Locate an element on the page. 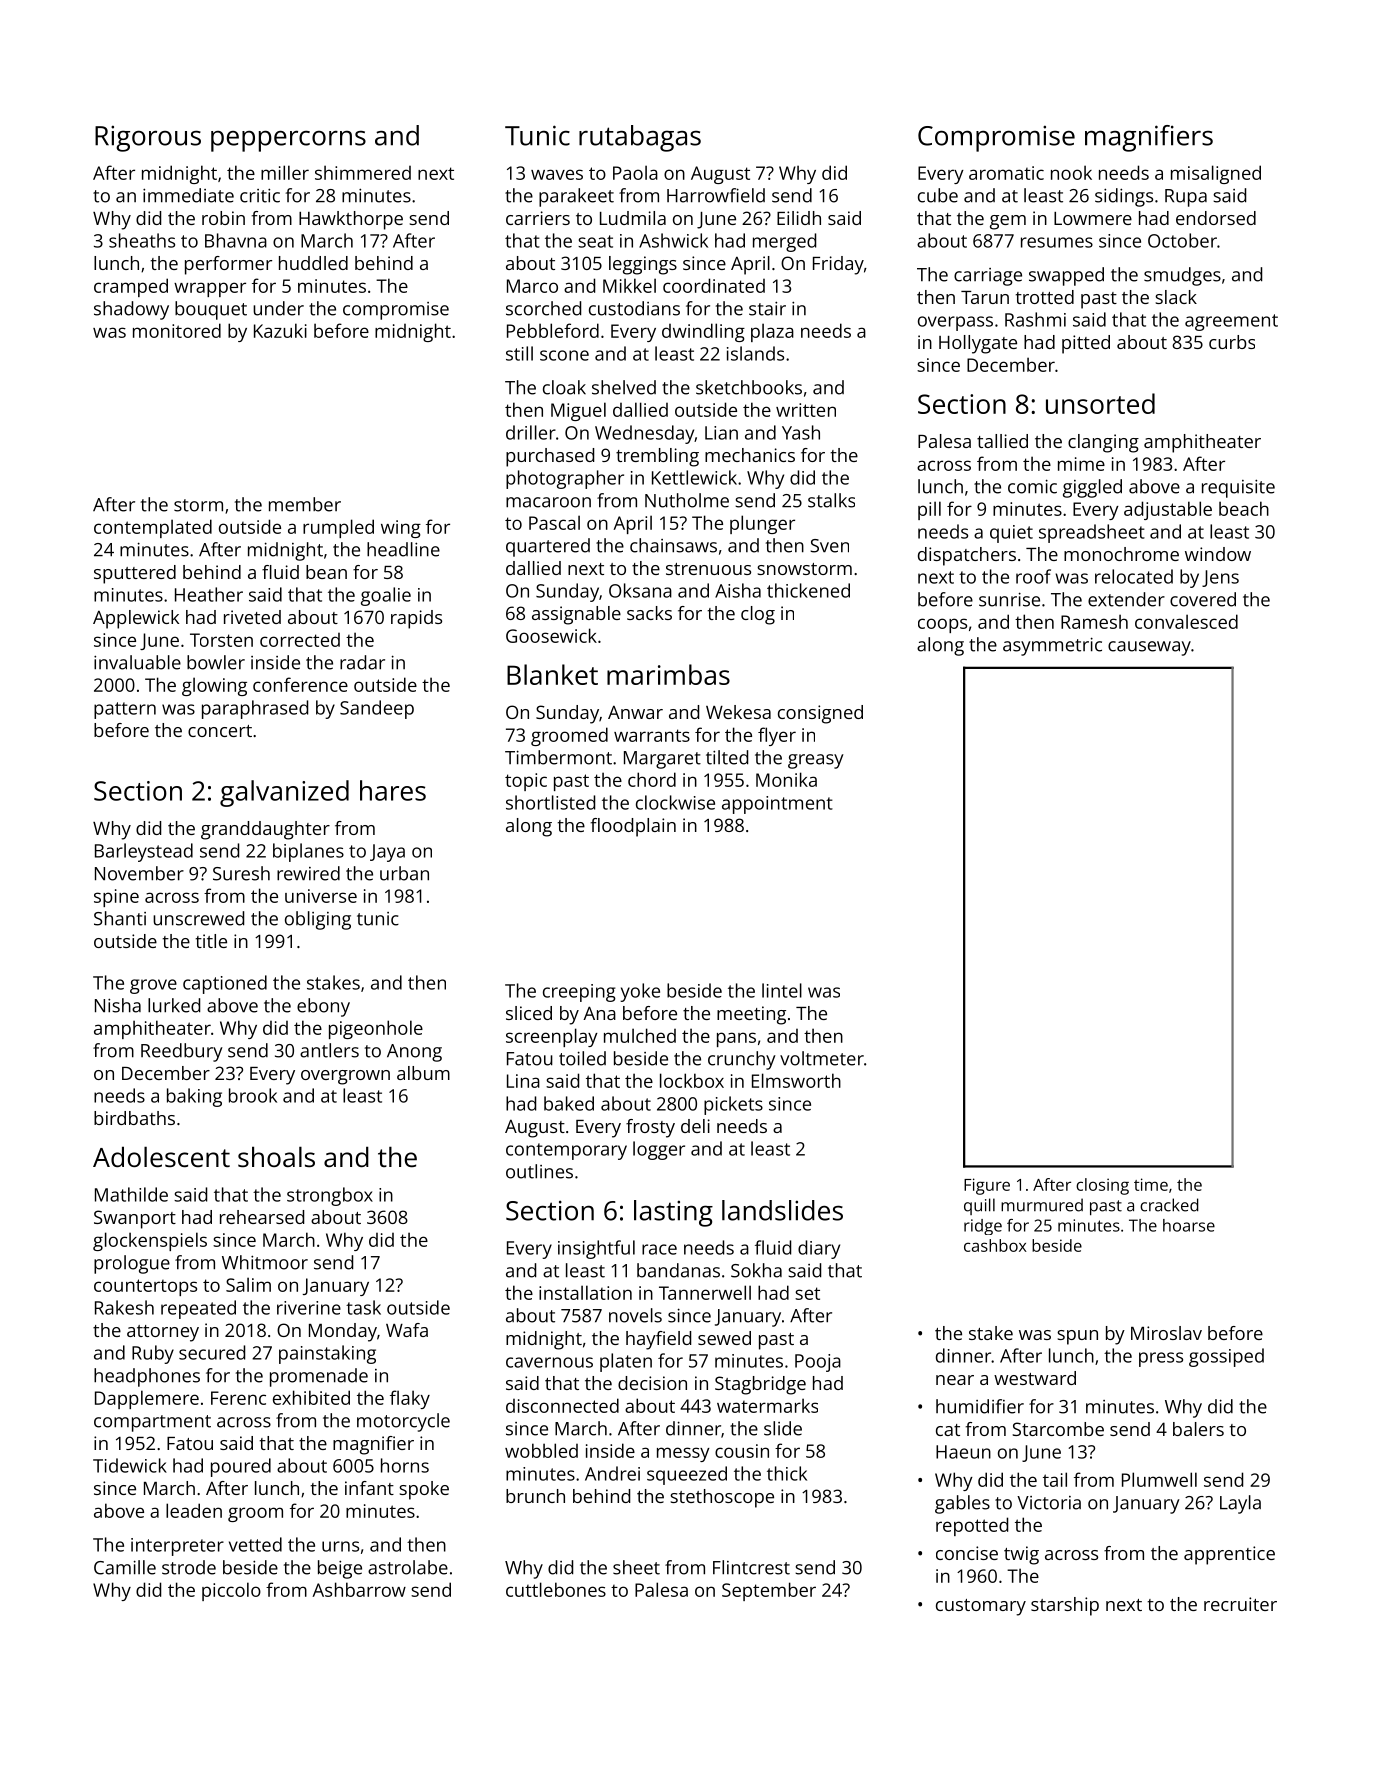 This page has width=1373, height=1777. Eilidh is located at coordinates (799, 218).
